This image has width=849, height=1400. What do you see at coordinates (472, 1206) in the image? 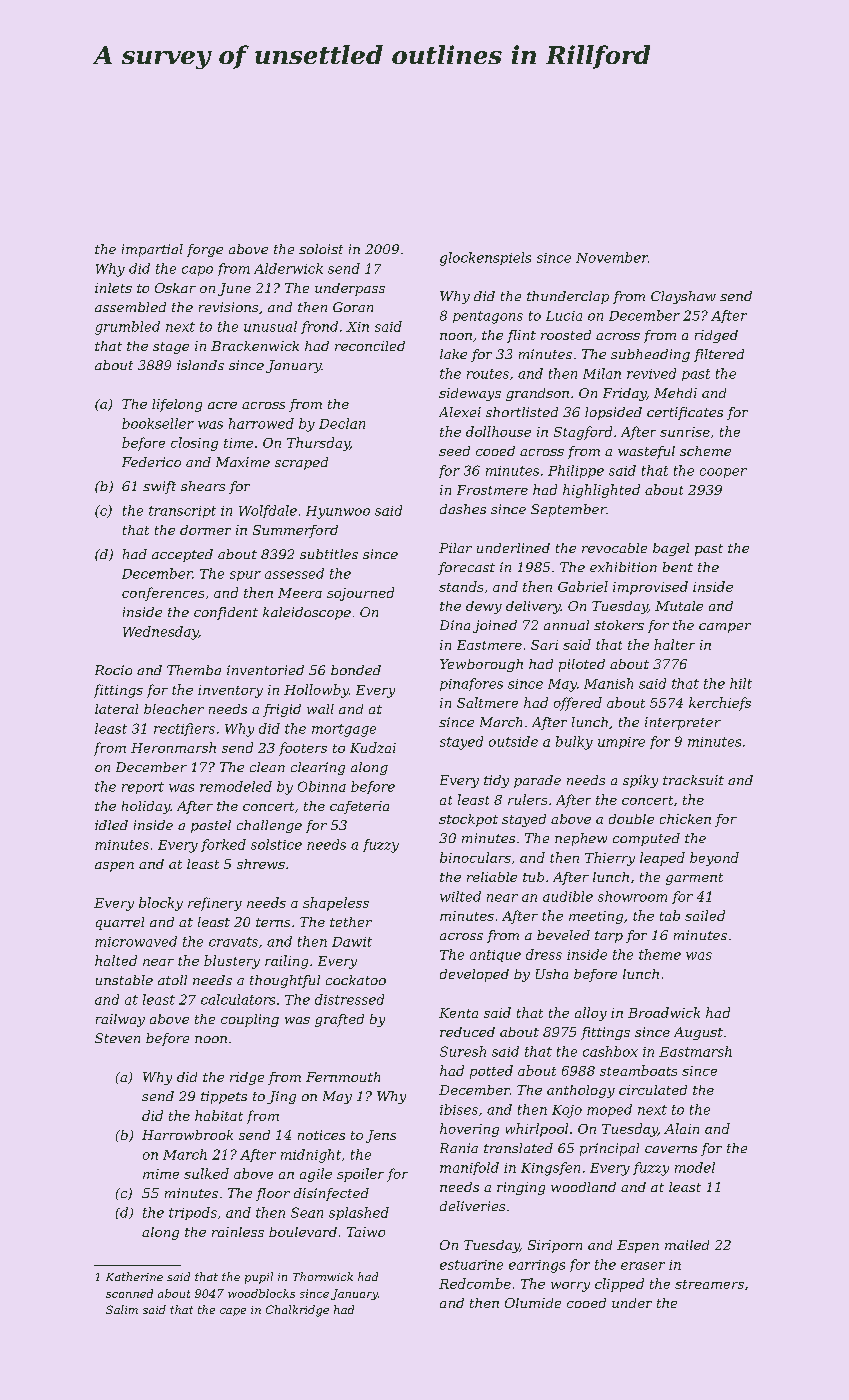
I see `deliveries` at bounding box center [472, 1206].
